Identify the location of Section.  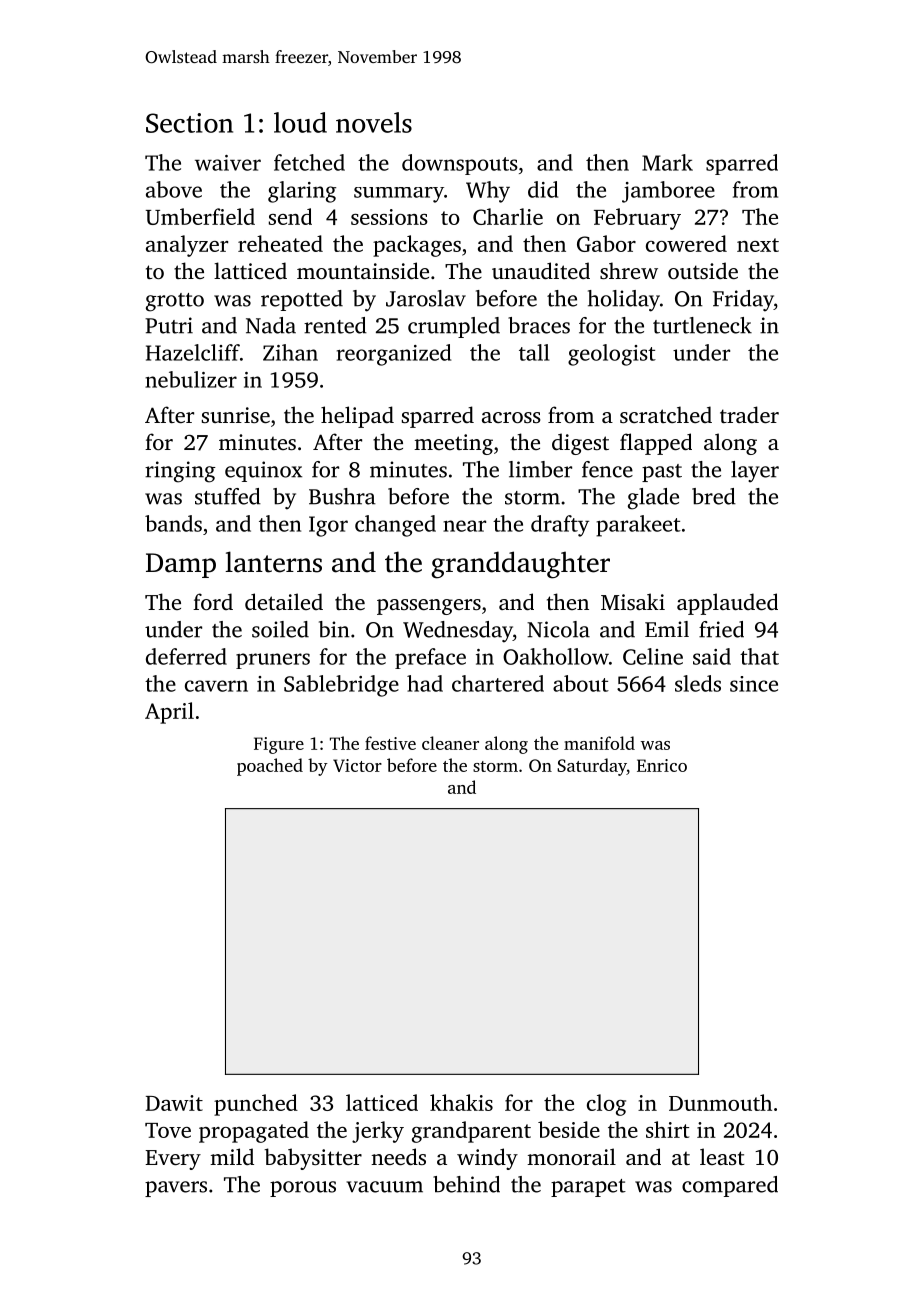
(189, 123).
